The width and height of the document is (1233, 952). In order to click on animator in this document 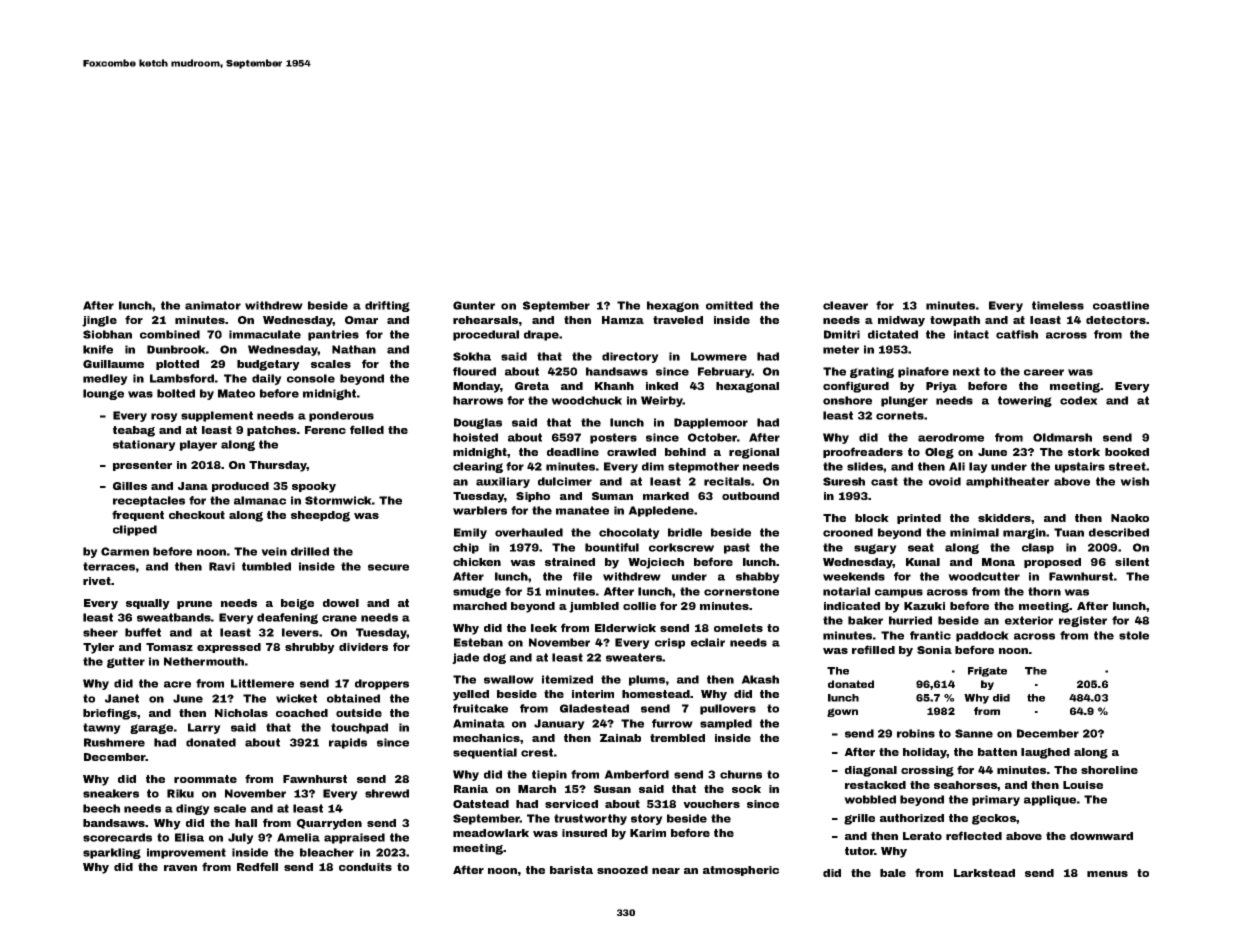, I will do `click(213, 305)`.
